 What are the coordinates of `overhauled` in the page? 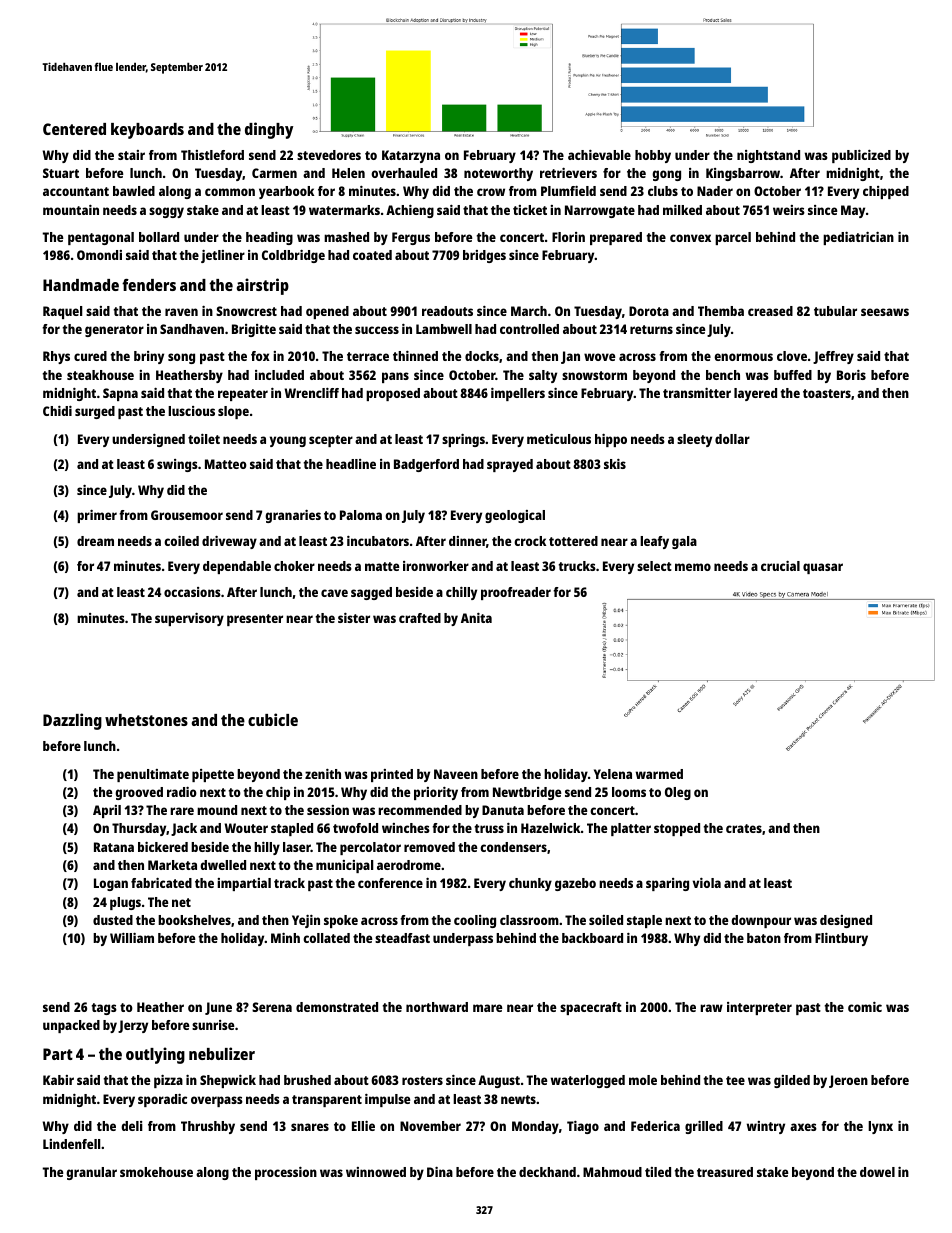 It's located at (404, 173).
